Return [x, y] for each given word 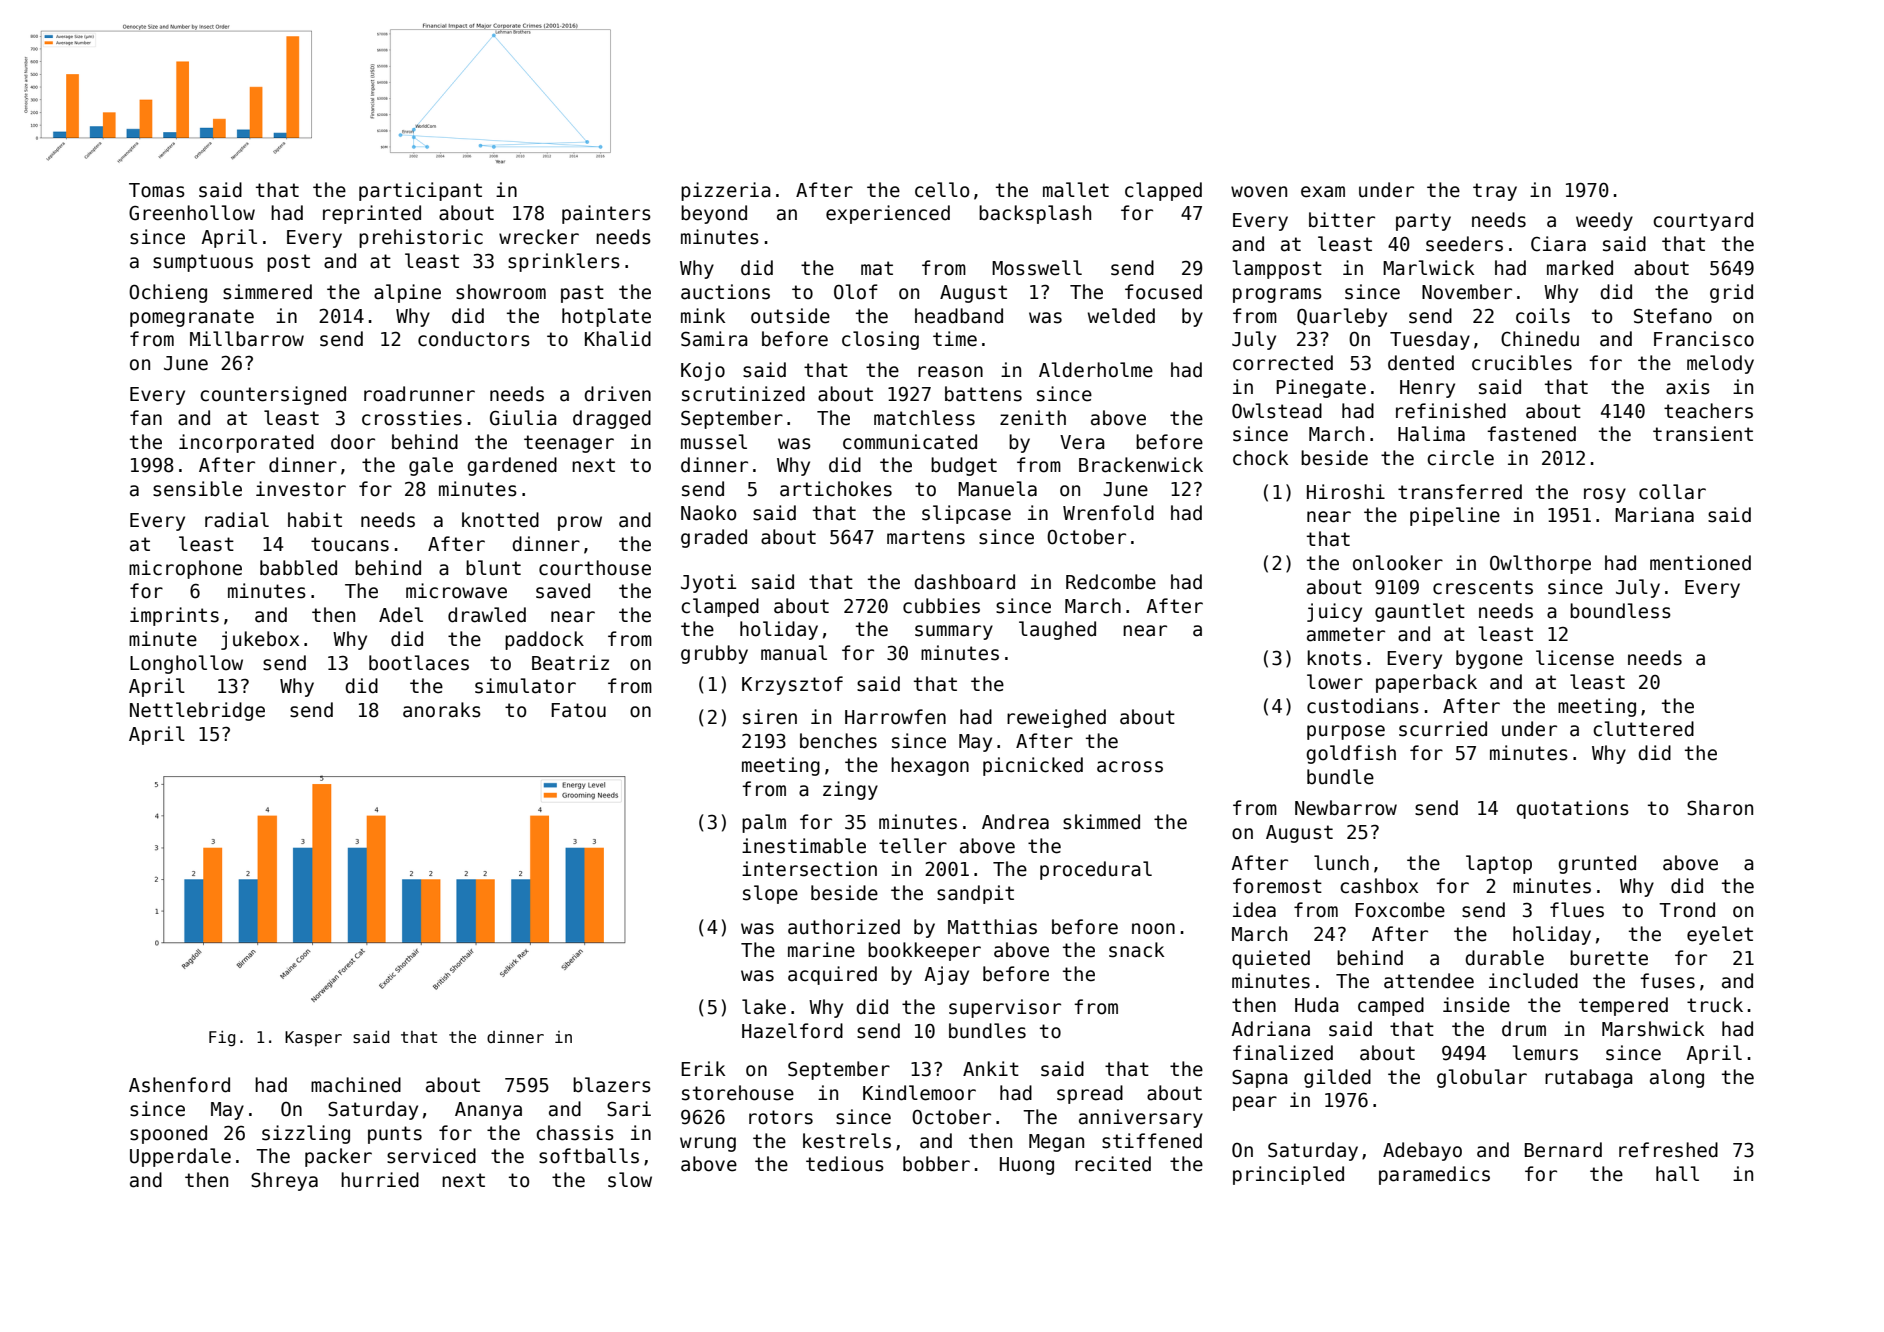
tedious [845, 1164]
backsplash [1035, 214]
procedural [1096, 870]
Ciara [1558, 244]
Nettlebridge [197, 711]
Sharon [1720, 808]
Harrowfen [895, 717]
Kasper [313, 1038]
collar [1672, 492]
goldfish [1351, 754]
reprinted [372, 214]
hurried [380, 1180]
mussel [714, 442]
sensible [197, 489]
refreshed [1668, 1150]
